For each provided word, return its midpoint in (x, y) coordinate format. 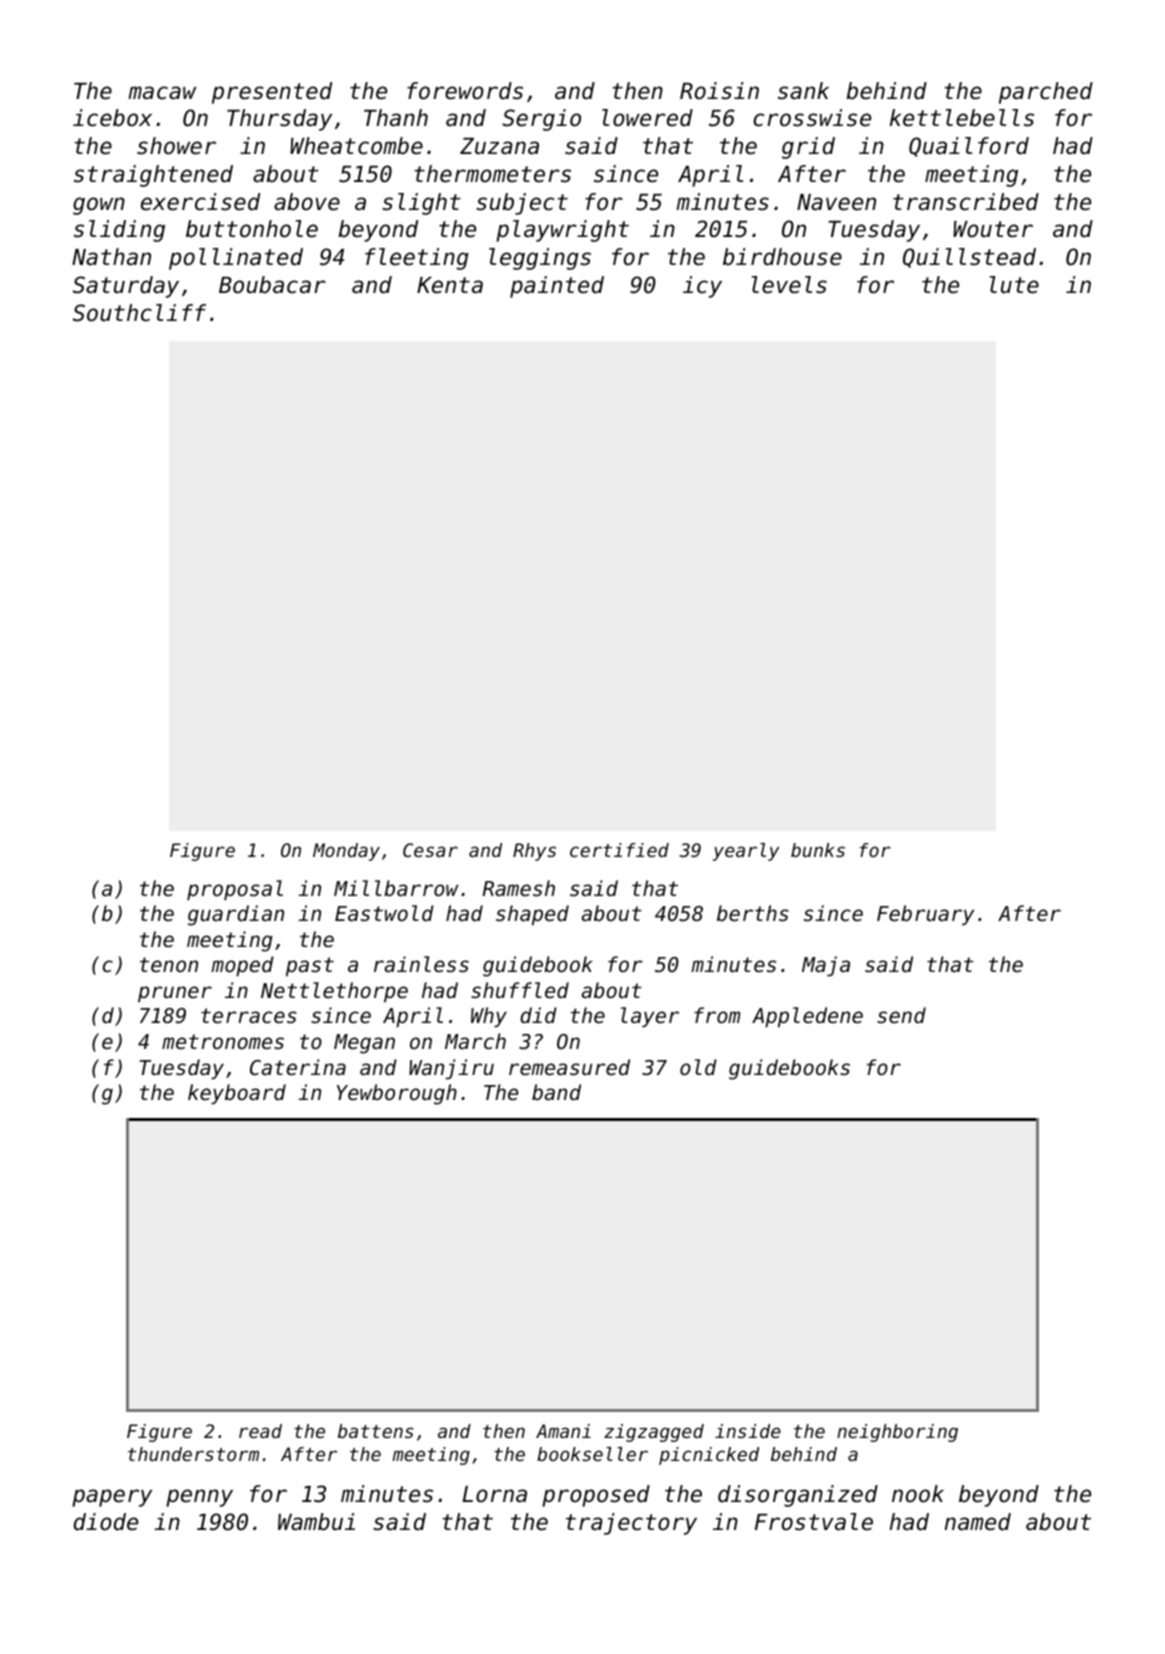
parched (1046, 93)
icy (702, 287)
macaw (162, 93)
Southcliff (139, 313)
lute (1014, 285)
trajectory (631, 1524)
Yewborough (397, 1094)
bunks (818, 850)
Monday (346, 852)
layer (650, 1017)
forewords (465, 91)
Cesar (430, 850)
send (901, 1015)
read (260, 1431)
